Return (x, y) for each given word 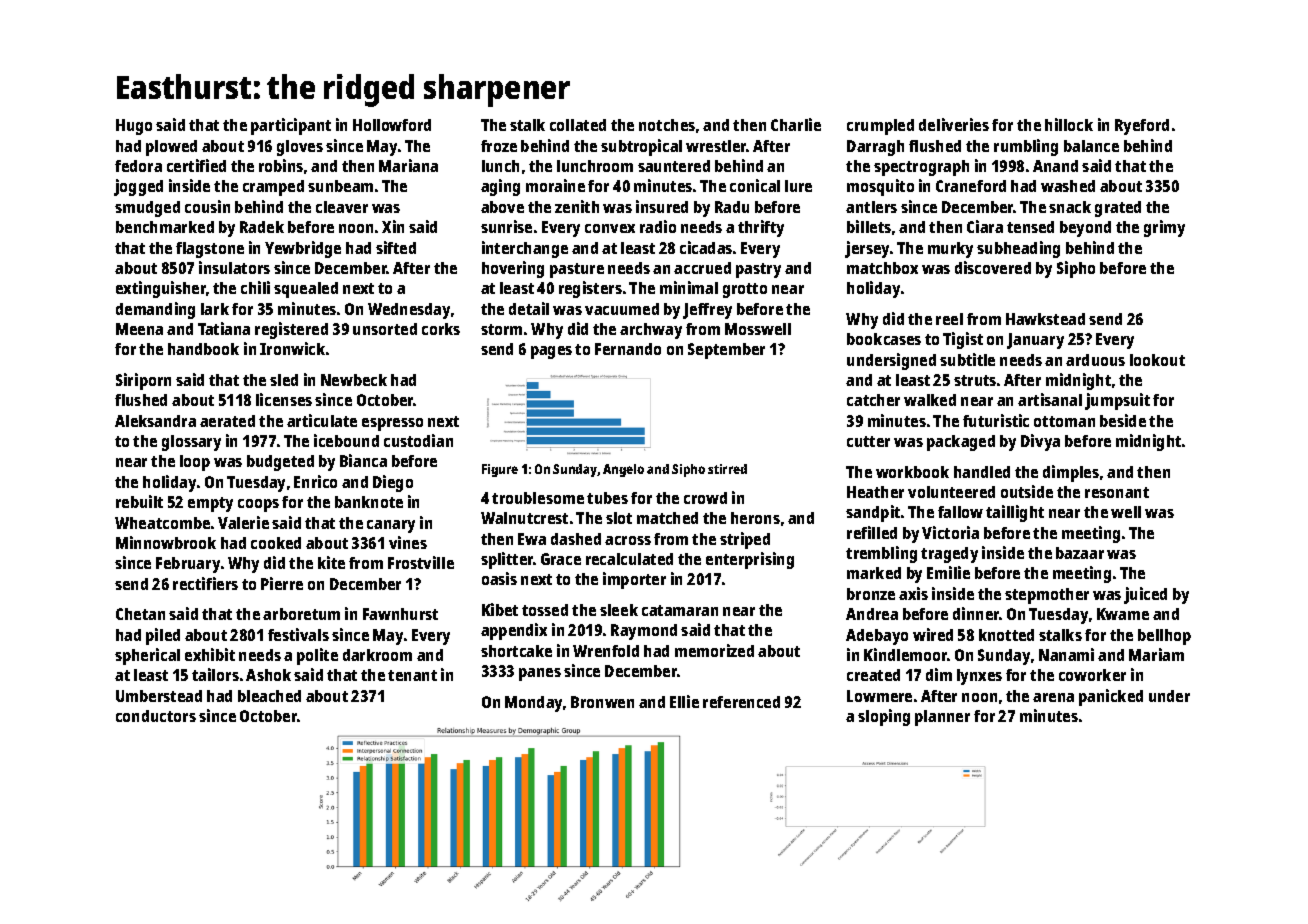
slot (619, 518)
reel (949, 319)
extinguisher (161, 289)
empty (210, 504)
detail (529, 308)
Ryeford (1142, 127)
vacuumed (622, 309)
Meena (139, 329)
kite (331, 562)
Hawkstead (1045, 319)
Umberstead (159, 696)
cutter (868, 441)
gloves (300, 148)
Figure (500, 470)
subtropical (641, 147)
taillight (1015, 513)
